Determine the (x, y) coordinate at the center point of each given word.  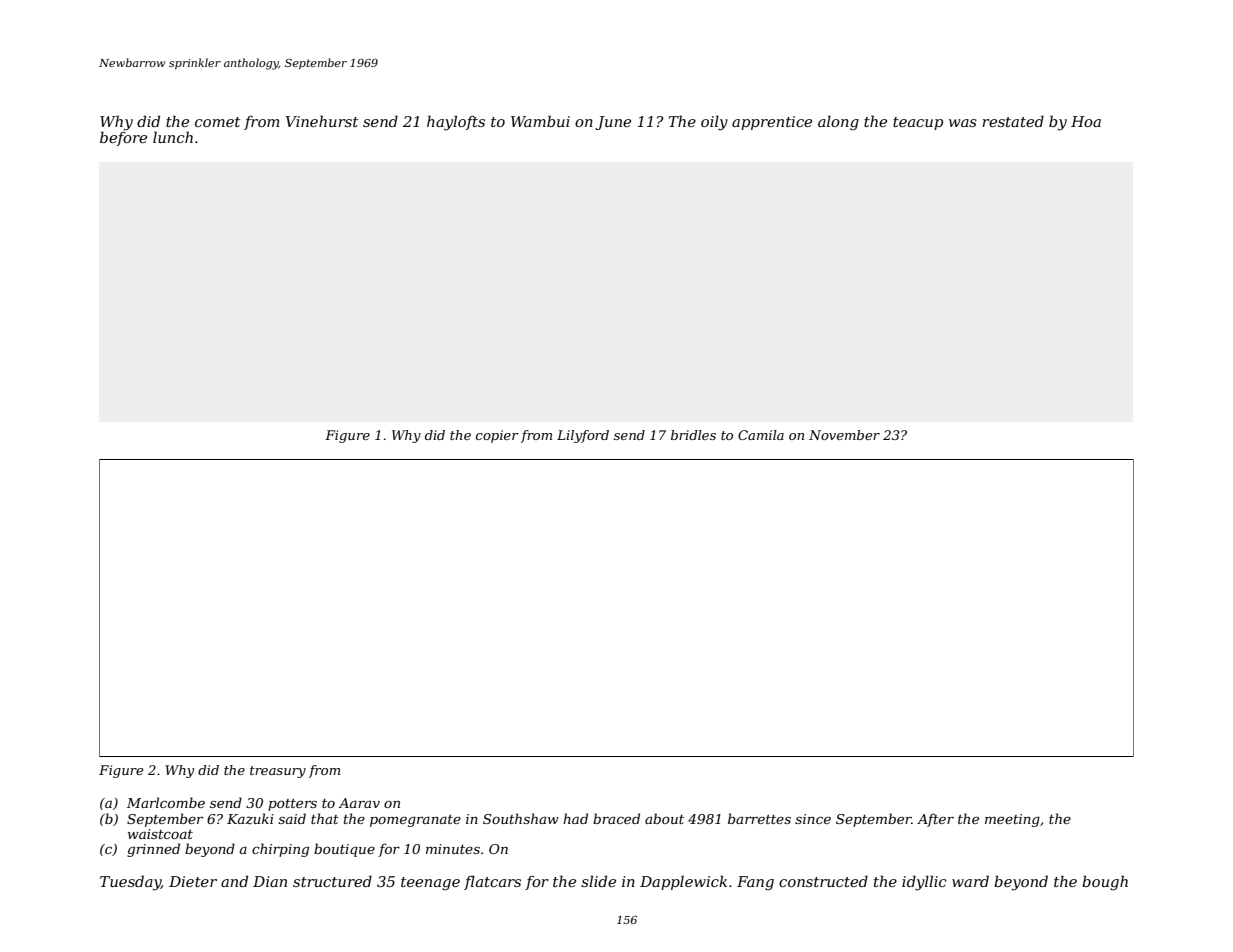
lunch (173, 137)
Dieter (193, 881)
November (844, 435)
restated (1013, 121)
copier (497, 436)
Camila (761, 435)
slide (598, 881)
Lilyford (583, 436)
